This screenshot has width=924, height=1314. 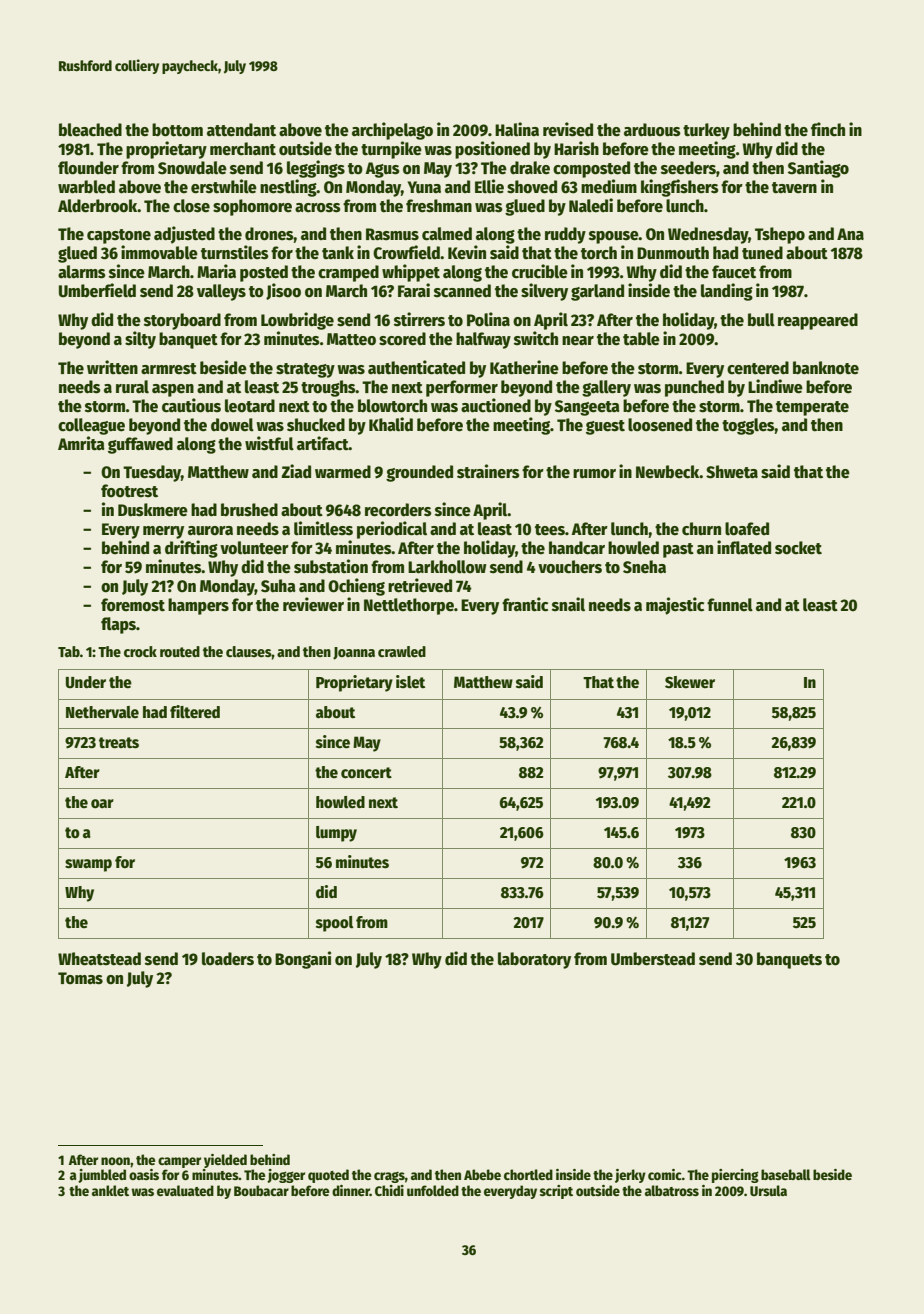 I want to click on temperate, so click(x=812, y=408).
